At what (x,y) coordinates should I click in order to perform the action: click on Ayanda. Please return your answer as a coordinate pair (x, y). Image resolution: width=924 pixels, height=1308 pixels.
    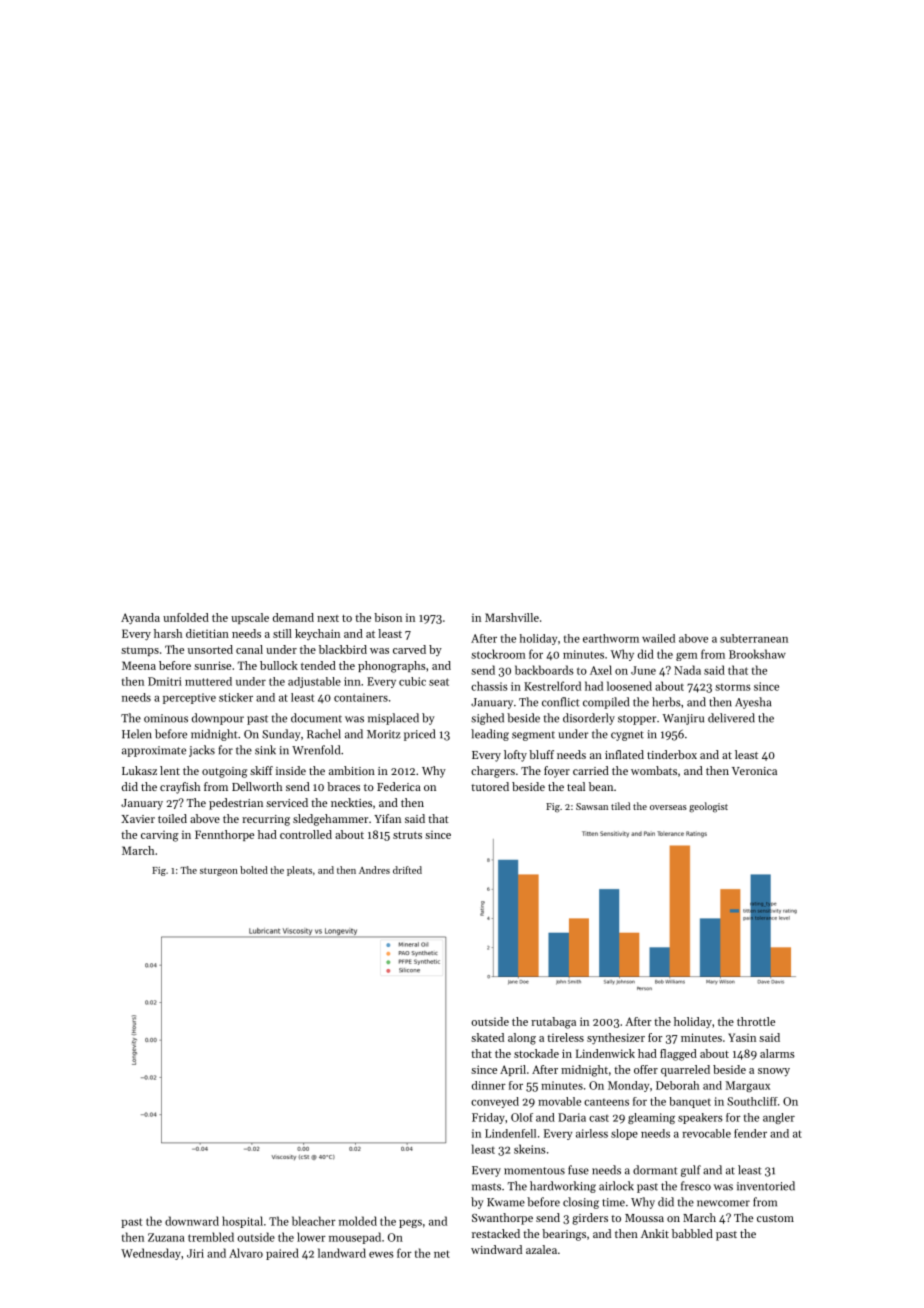
    Looking at the image, I should click on (140, 619).
